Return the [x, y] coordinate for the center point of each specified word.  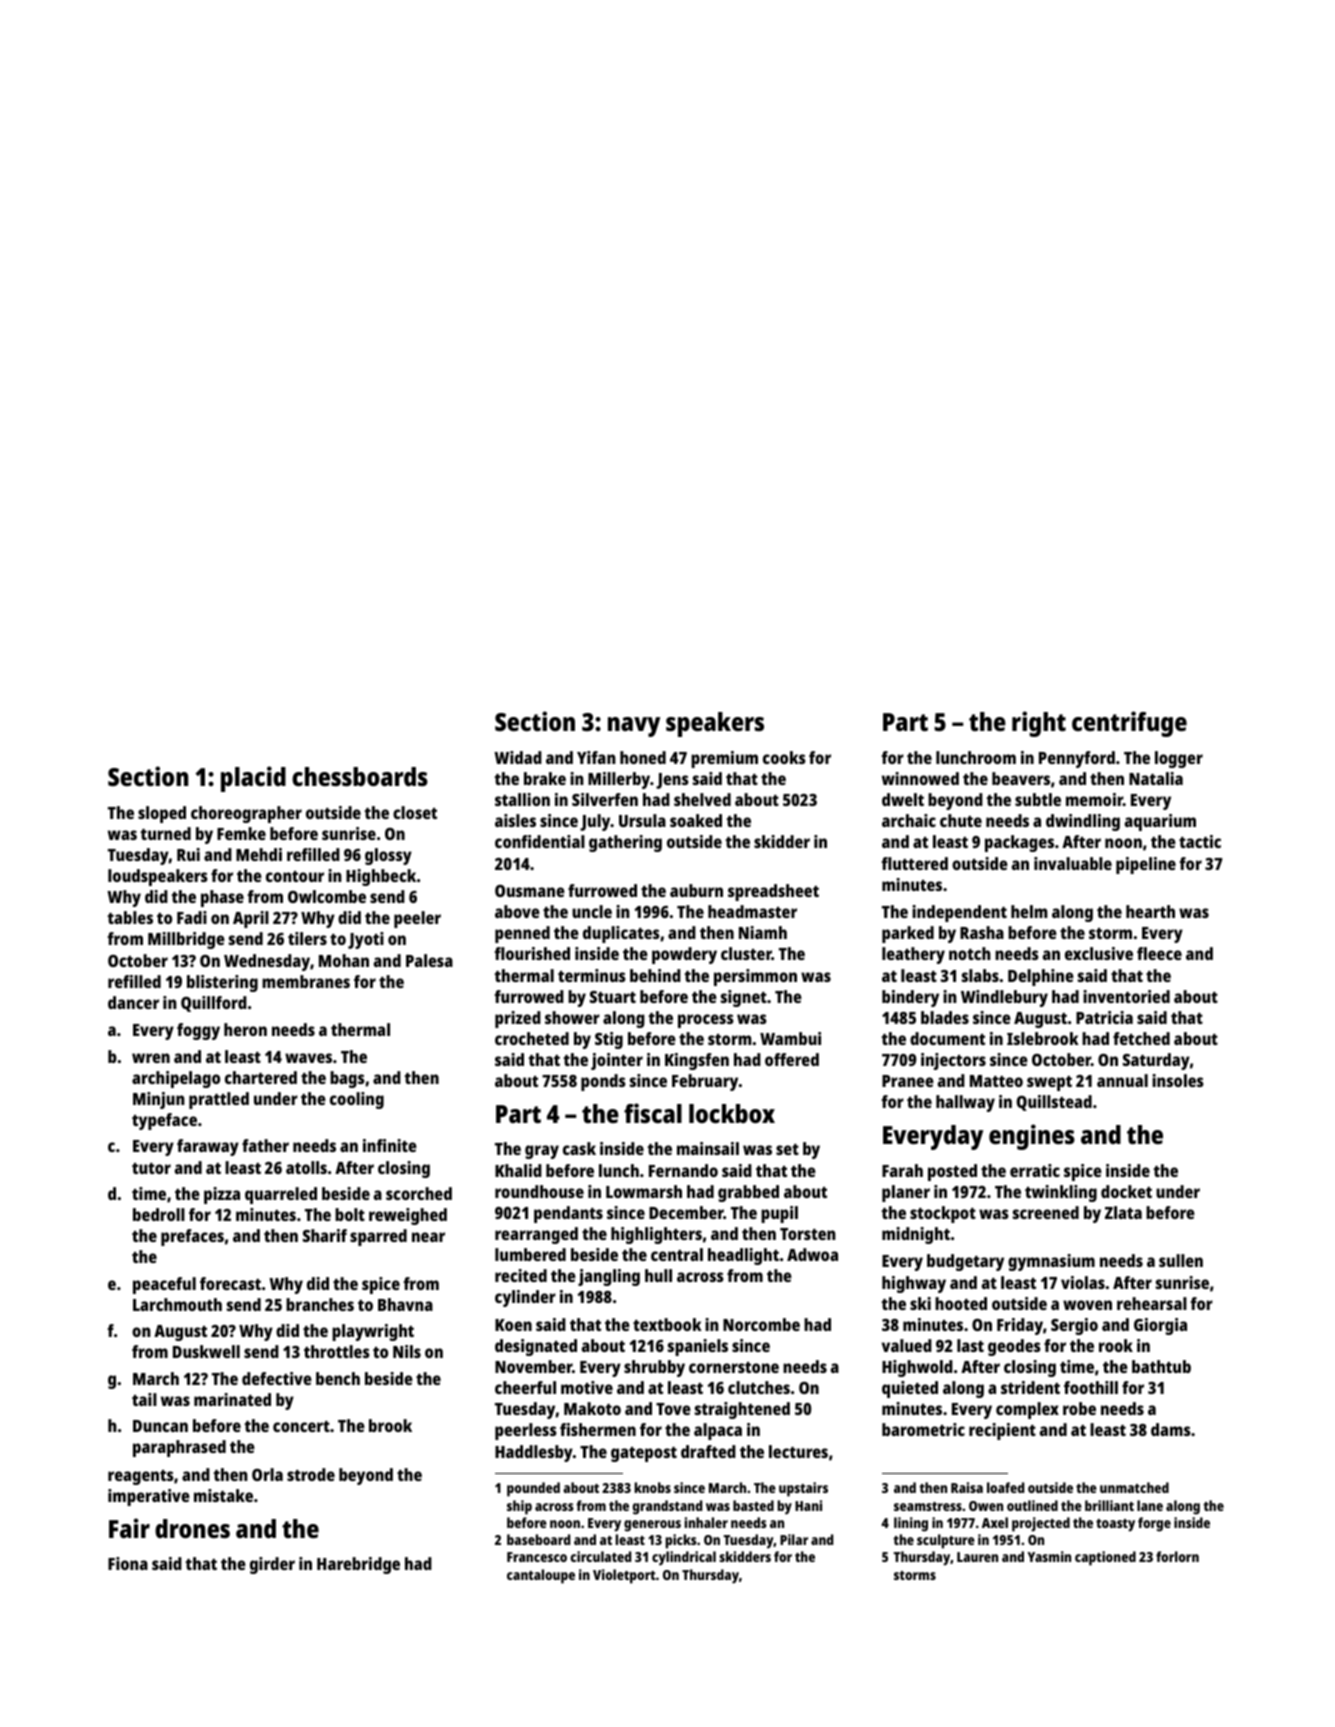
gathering [625, 843]
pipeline [1146, 865]
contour [295, 876]
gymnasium [1051, 1262]
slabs [980, 975]
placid [253, 779]
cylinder [525, 1298]
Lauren [977, 1557]
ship [519, 1507]
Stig [609, 1040]
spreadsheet [773, 892]
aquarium [1160, 822]
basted [753, 1505]
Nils [407, 1351]
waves [308, 1058]
